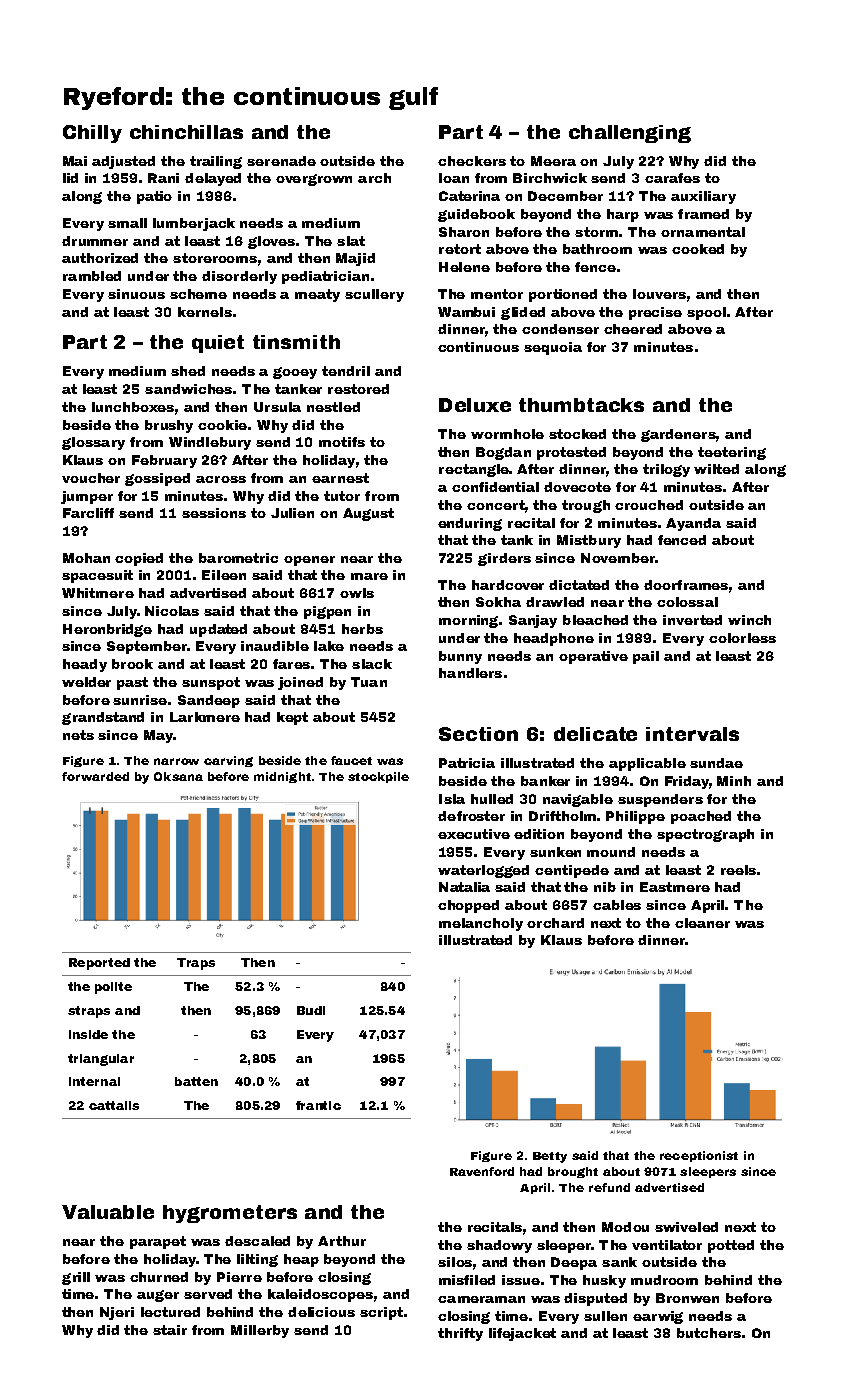 This document has width=849, height=1400. Describe the element at coordinates (553, 348) in the document. I see `sequoia` at that location.
